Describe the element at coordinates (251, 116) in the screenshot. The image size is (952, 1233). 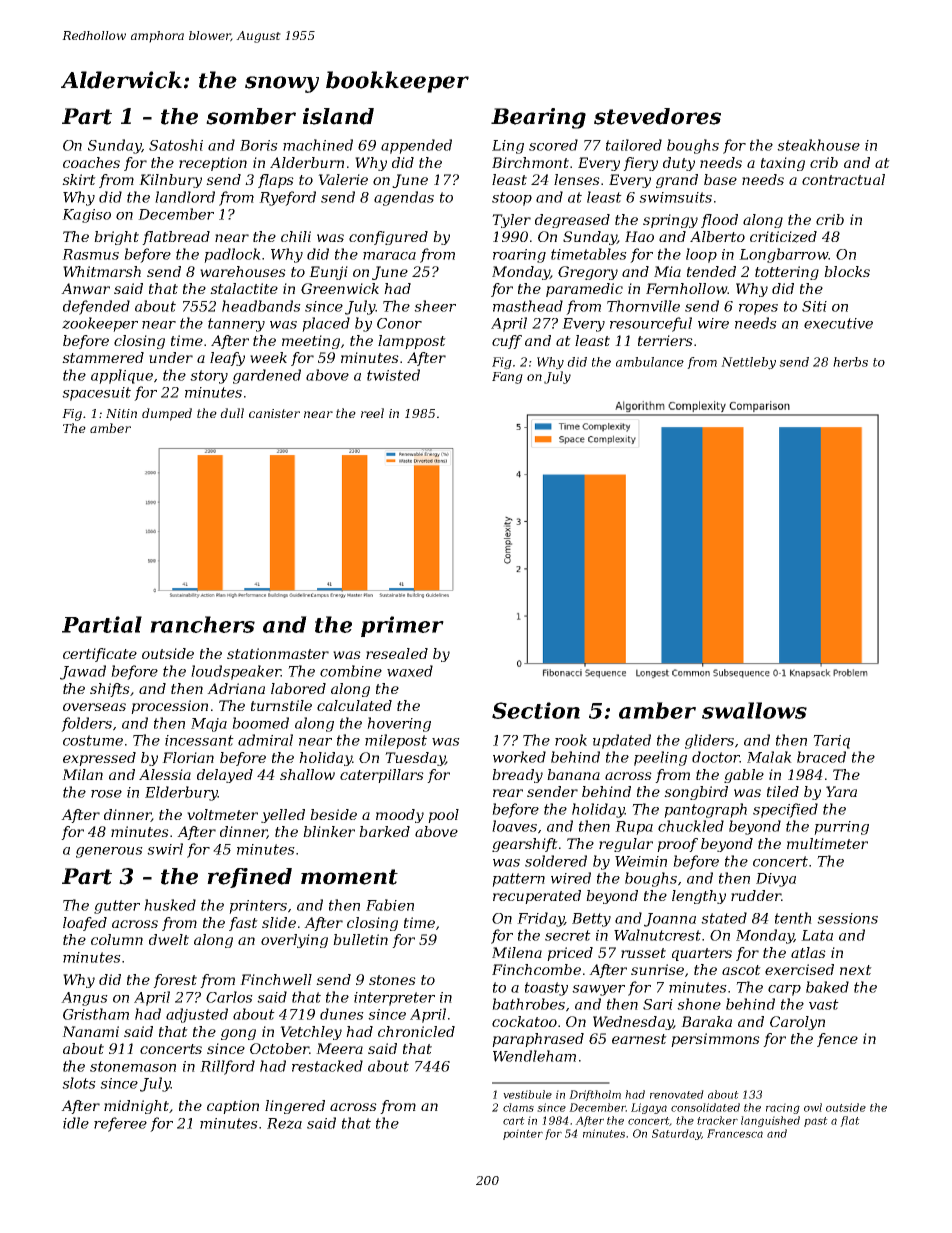
I see `somber` at that location.
